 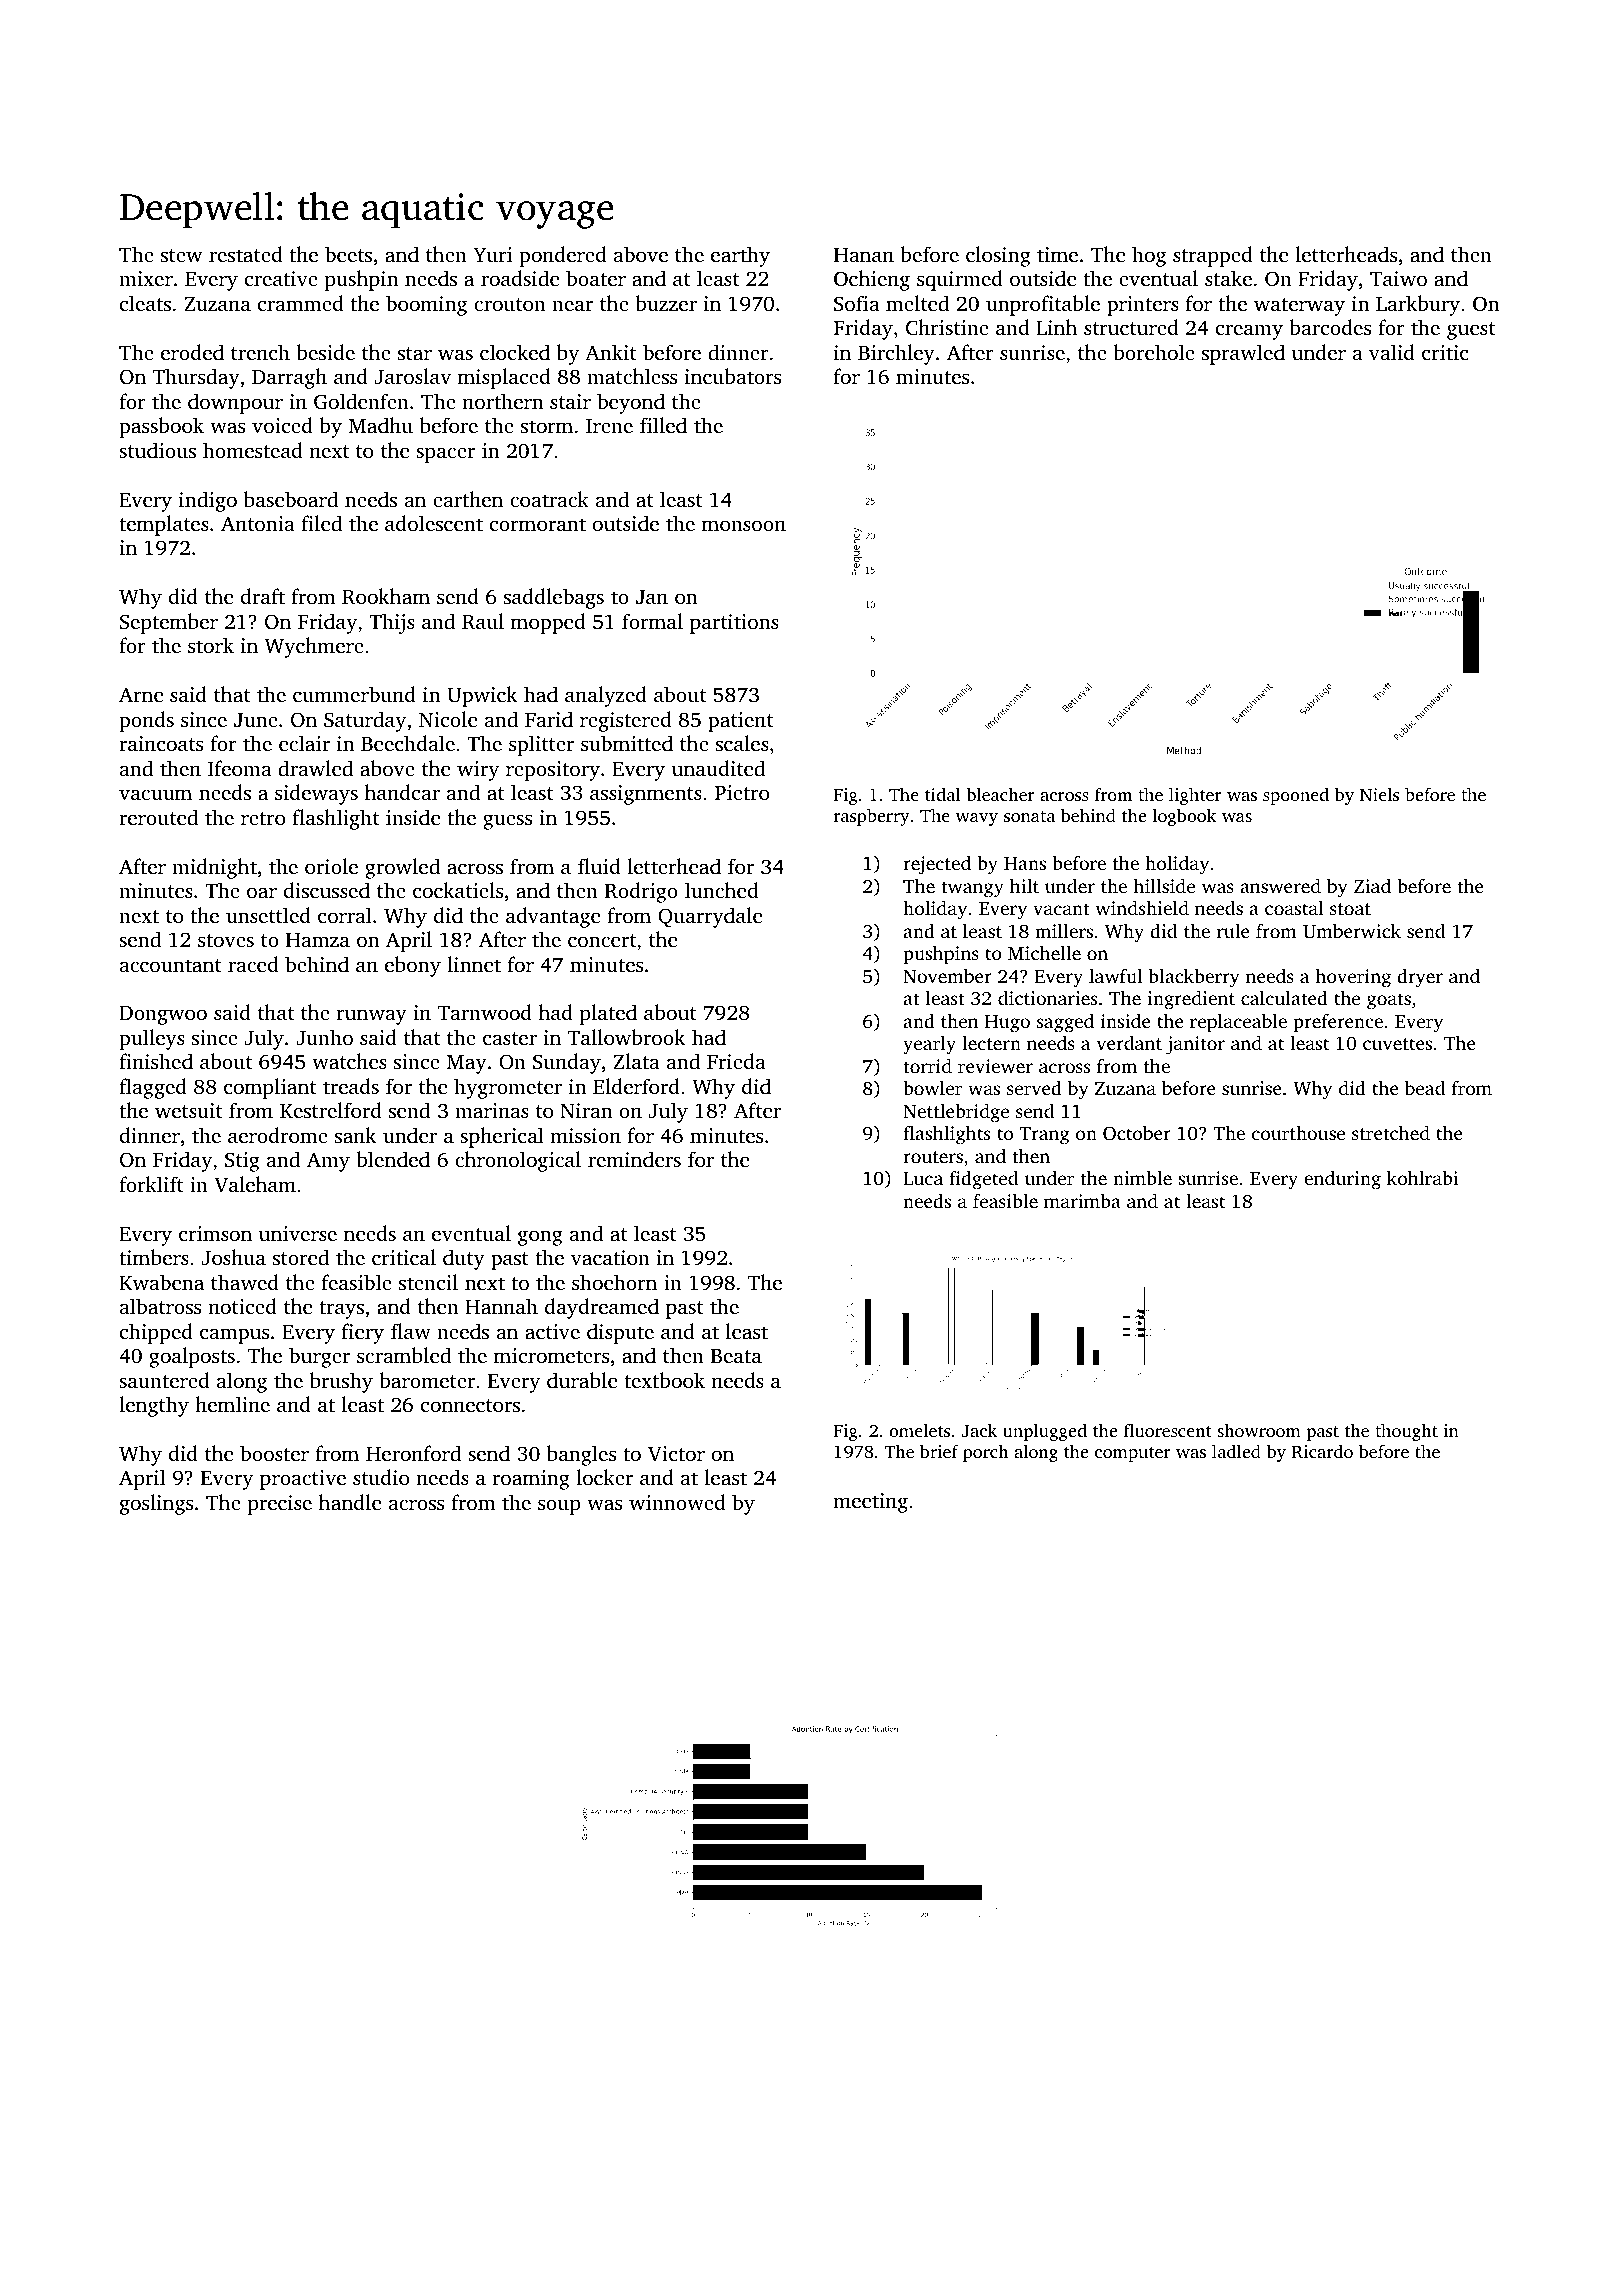 I want to click on goslings, so click(x=156, y=1504).
